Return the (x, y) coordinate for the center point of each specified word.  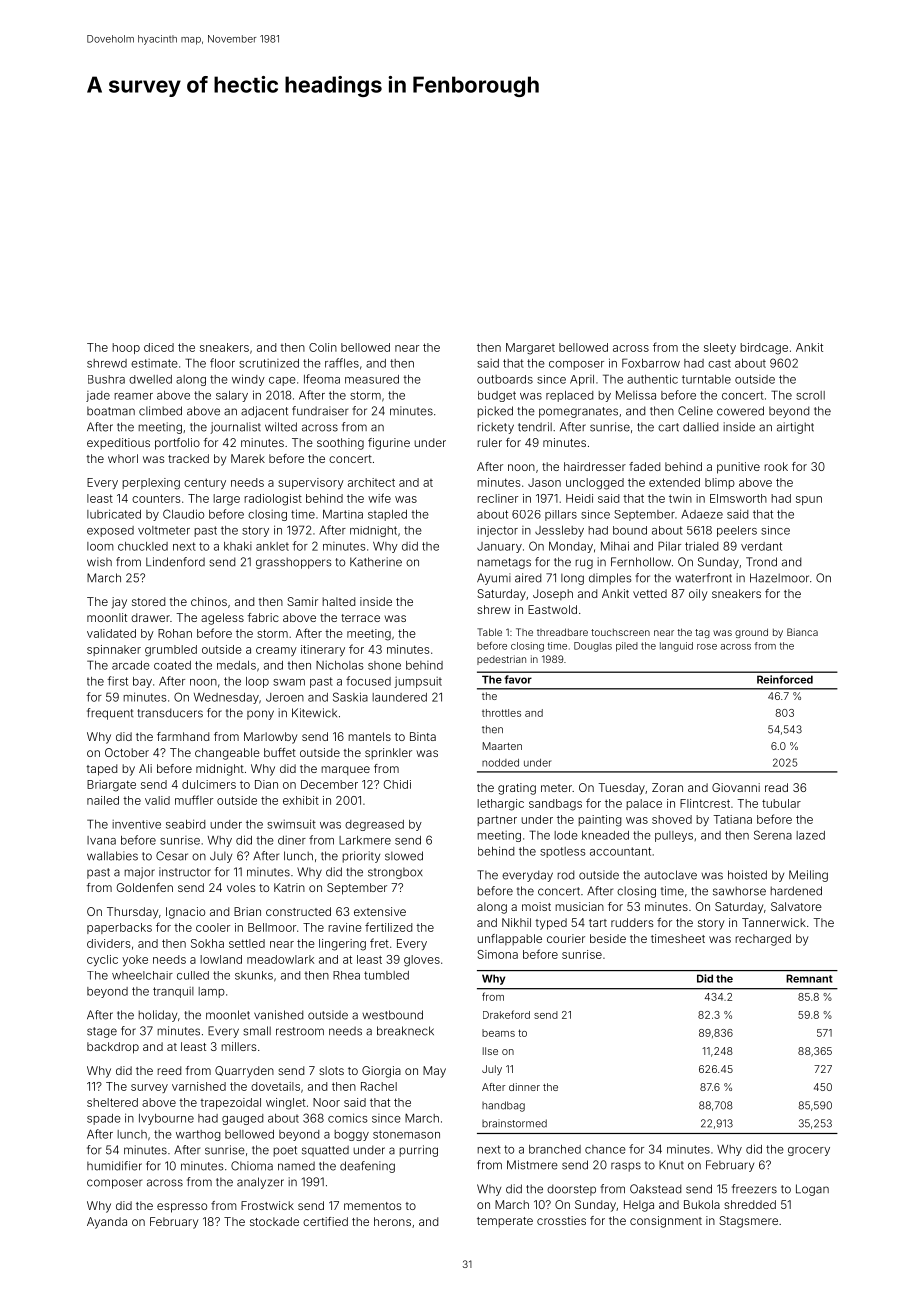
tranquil (173, 992)
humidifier (114, 1166)
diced (159, 347)
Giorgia (381, 1072)
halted (338, 601)
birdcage (764, 349)
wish (99, 562)
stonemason (406, 1134)
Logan (812, 1190)
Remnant (809, 978)
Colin (323, 347)
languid (676, 647)
